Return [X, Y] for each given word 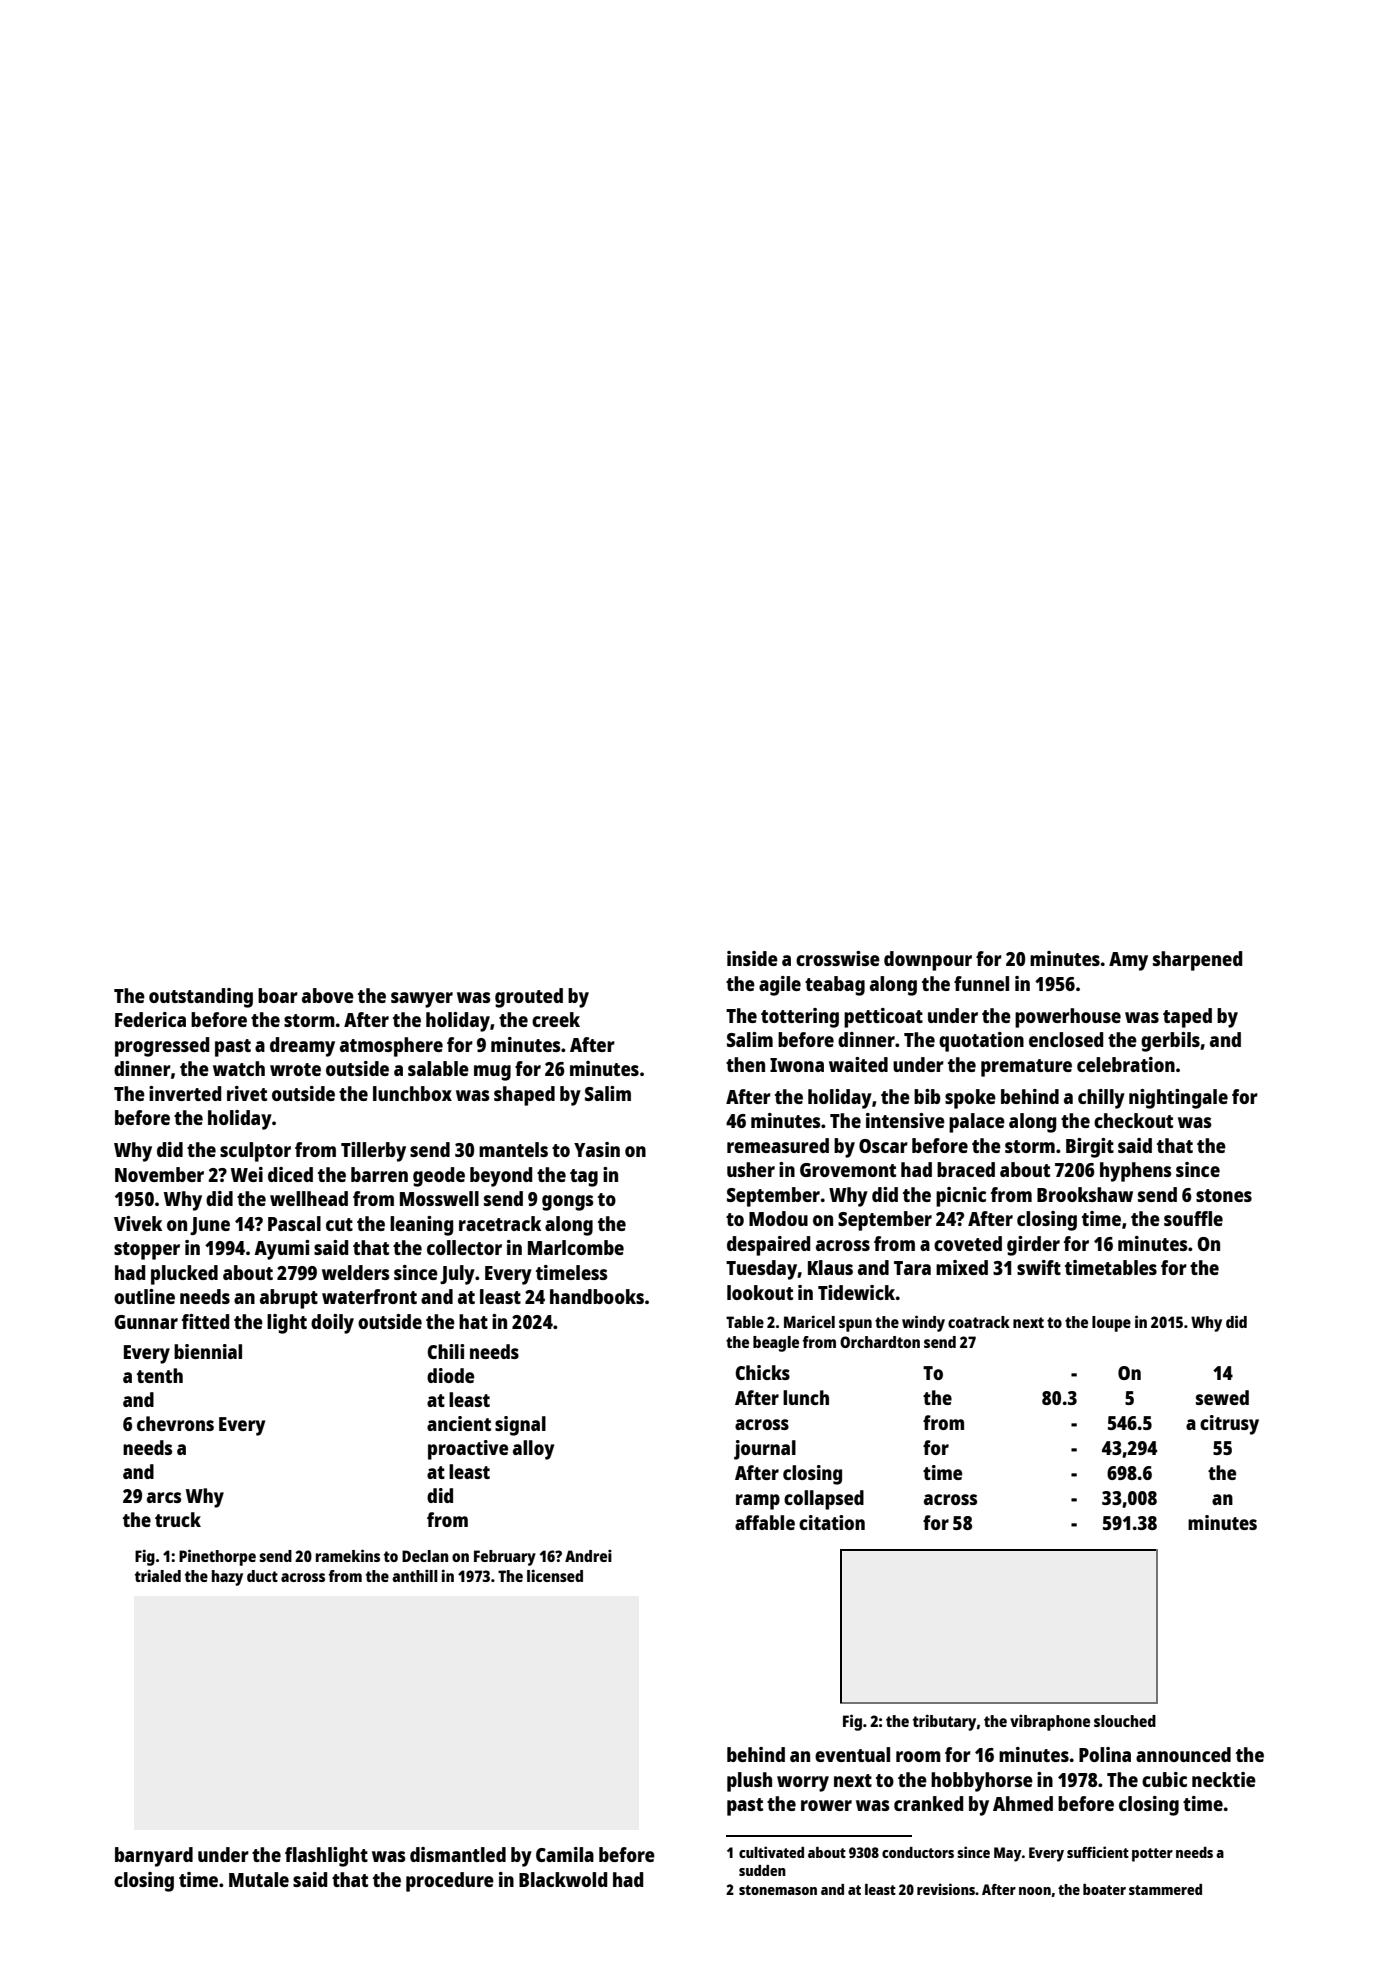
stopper [147, 1251]
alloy [533, 1450]
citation [832, 1522]
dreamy [302, 1047]
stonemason [778, 1890]
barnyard [154, 1857]
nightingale [1178, 1099]
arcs [164, 1497]
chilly [1101, 1099]
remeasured [778, 1145]
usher [751, 1169]
